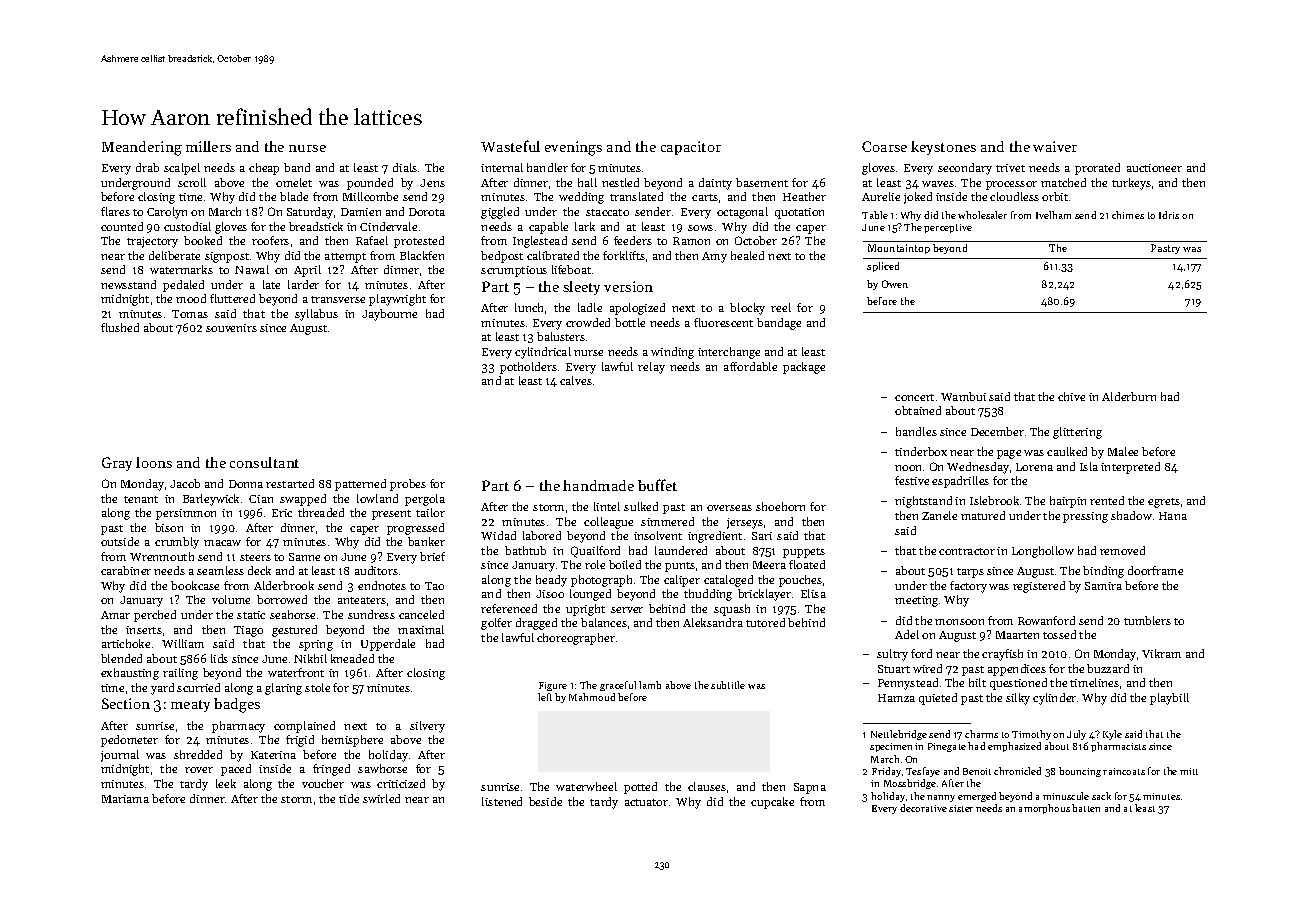 This document has height=924, width=1308. Describe the element at coordinates (248, 631) in the document. I see `Tiago` at that location.
